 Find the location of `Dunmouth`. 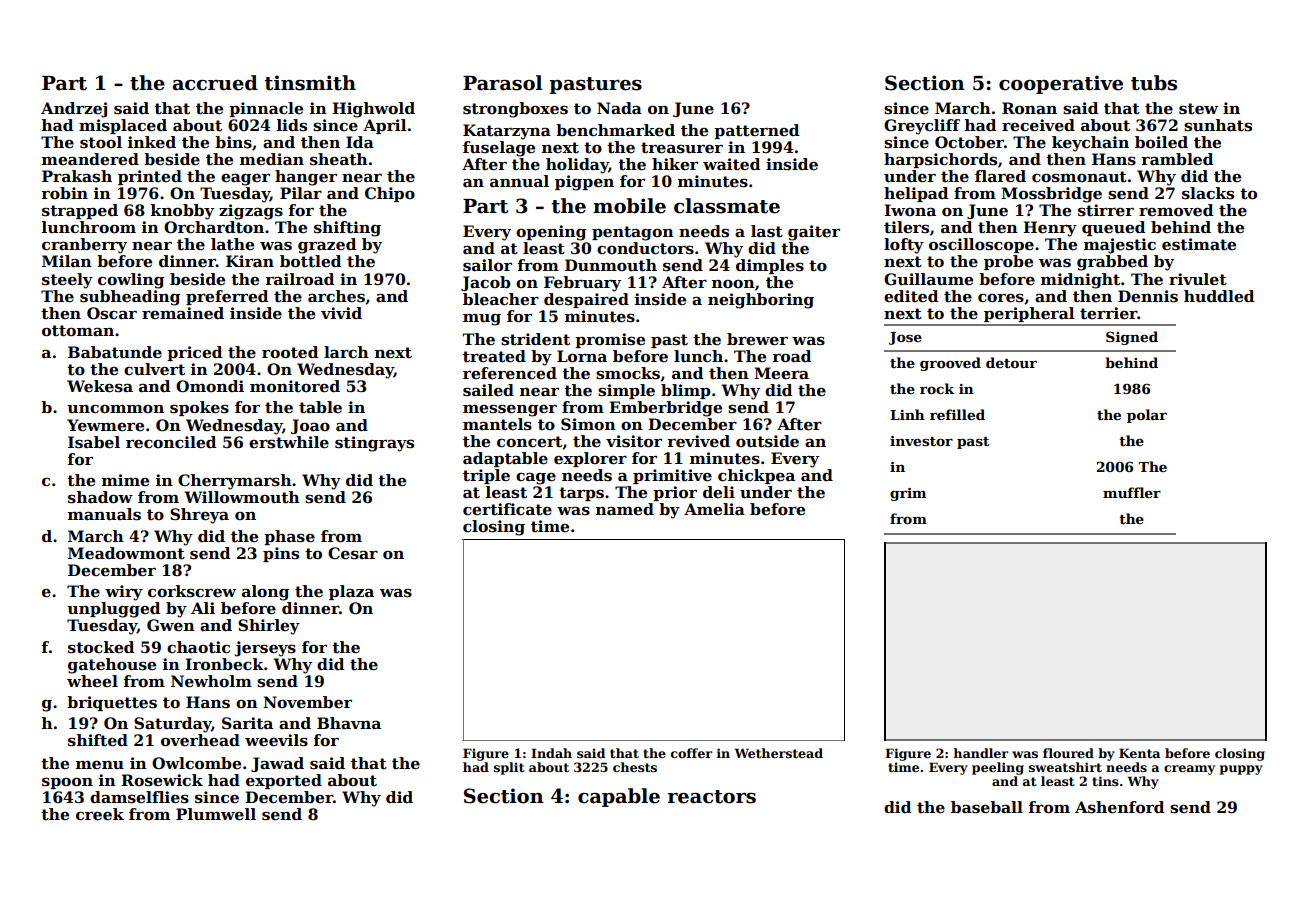

Dunmouth is located at coordinates (611, 265).
